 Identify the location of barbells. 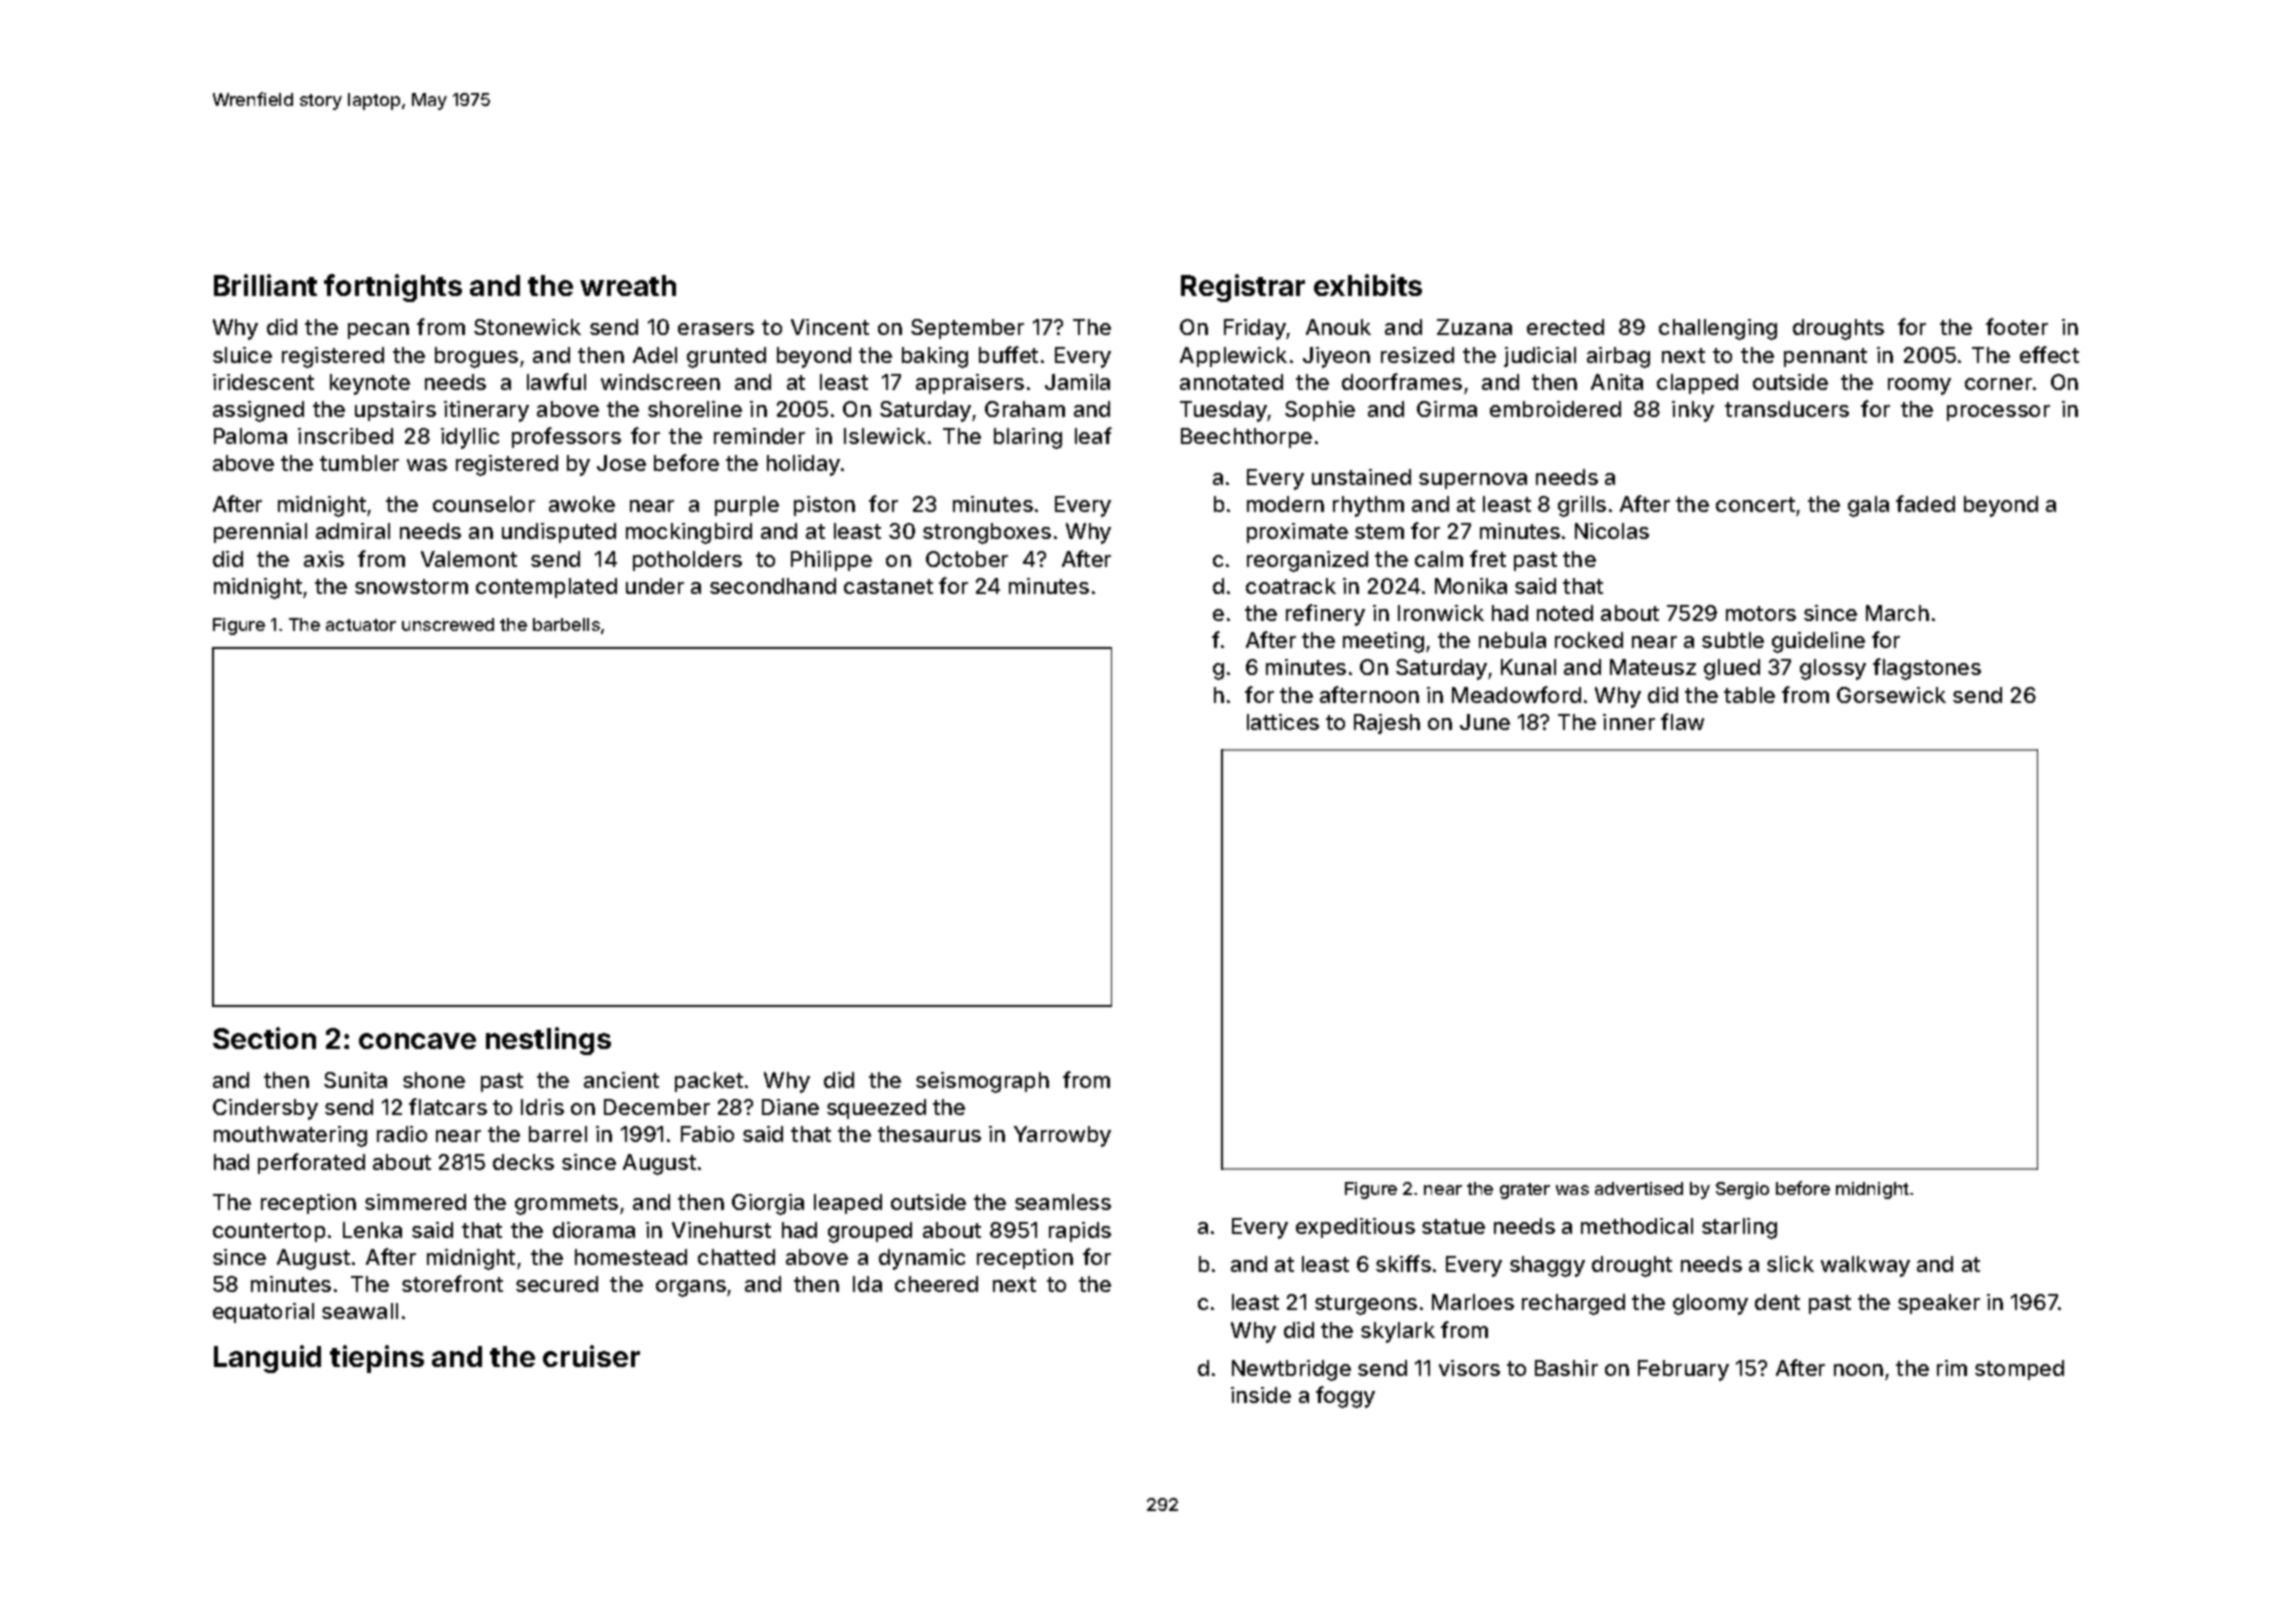
(566, 624).
